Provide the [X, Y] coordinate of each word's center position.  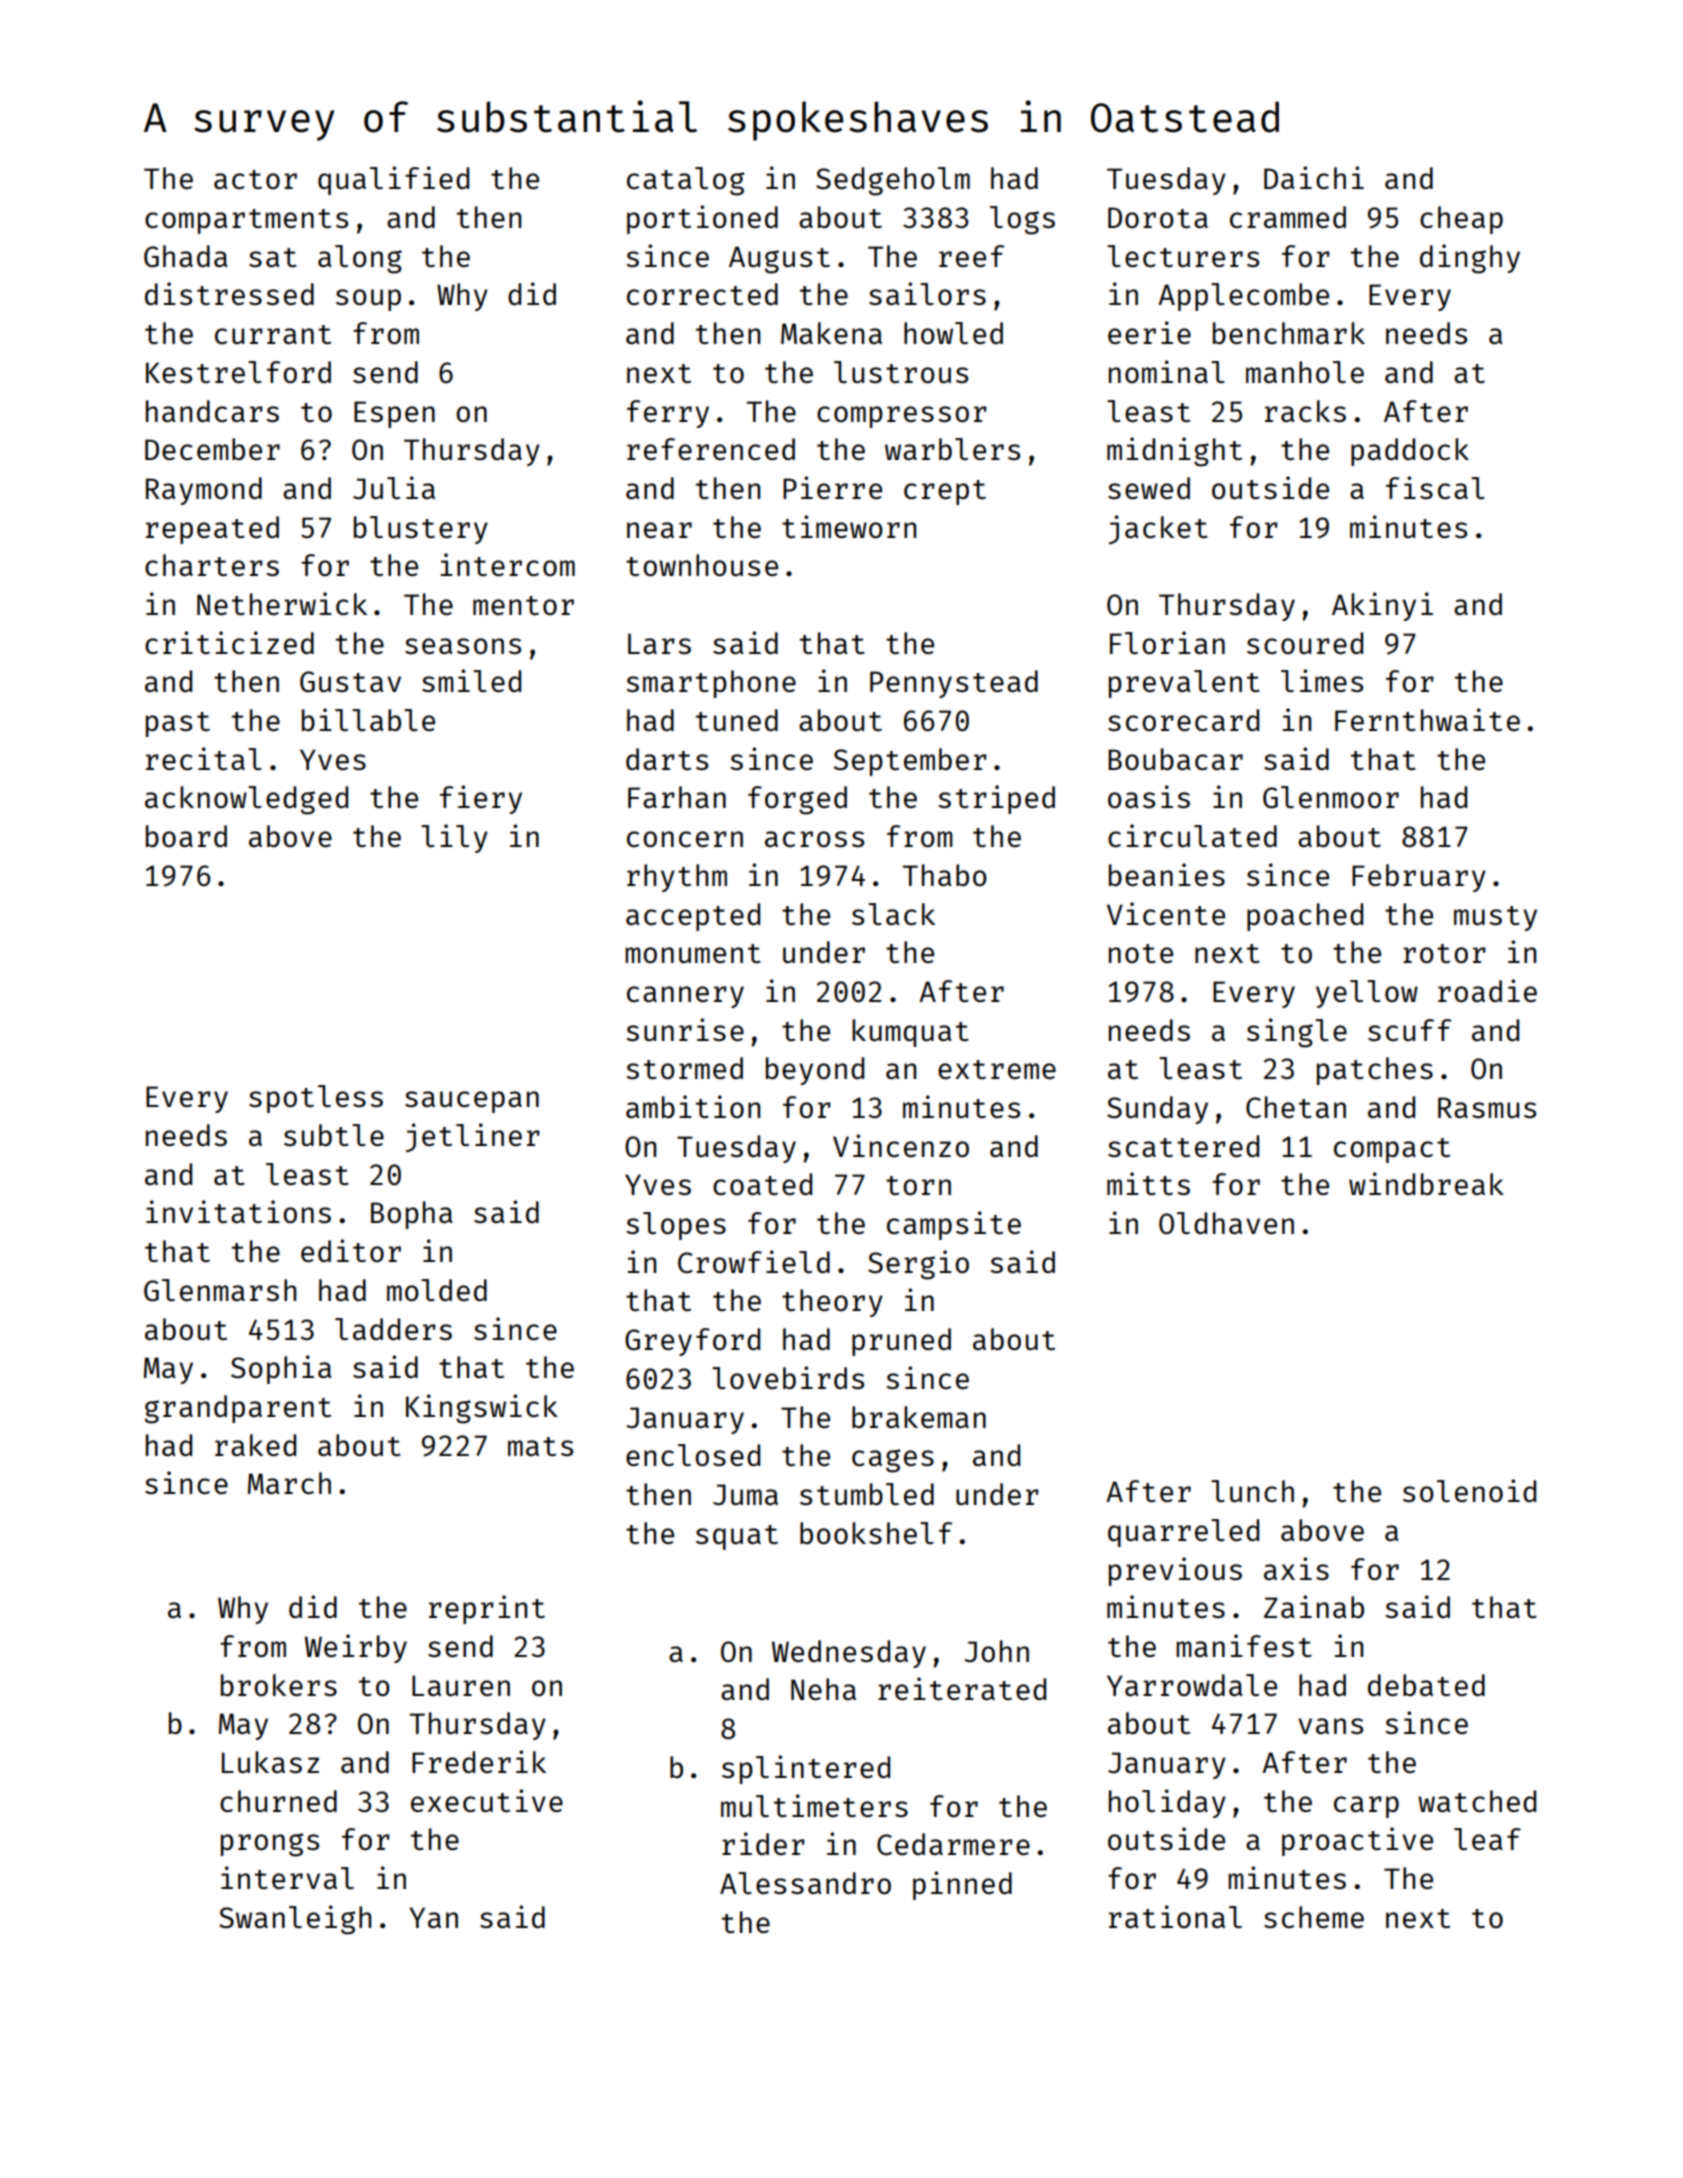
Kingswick [482, 1409]
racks [1305, 411]
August [779, 260]
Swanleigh [295, 1920]
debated [1426, 1685]
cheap [1461, 220]
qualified [393, 180]
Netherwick [282, 603]
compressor [902, 417]
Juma [745, 1494]
